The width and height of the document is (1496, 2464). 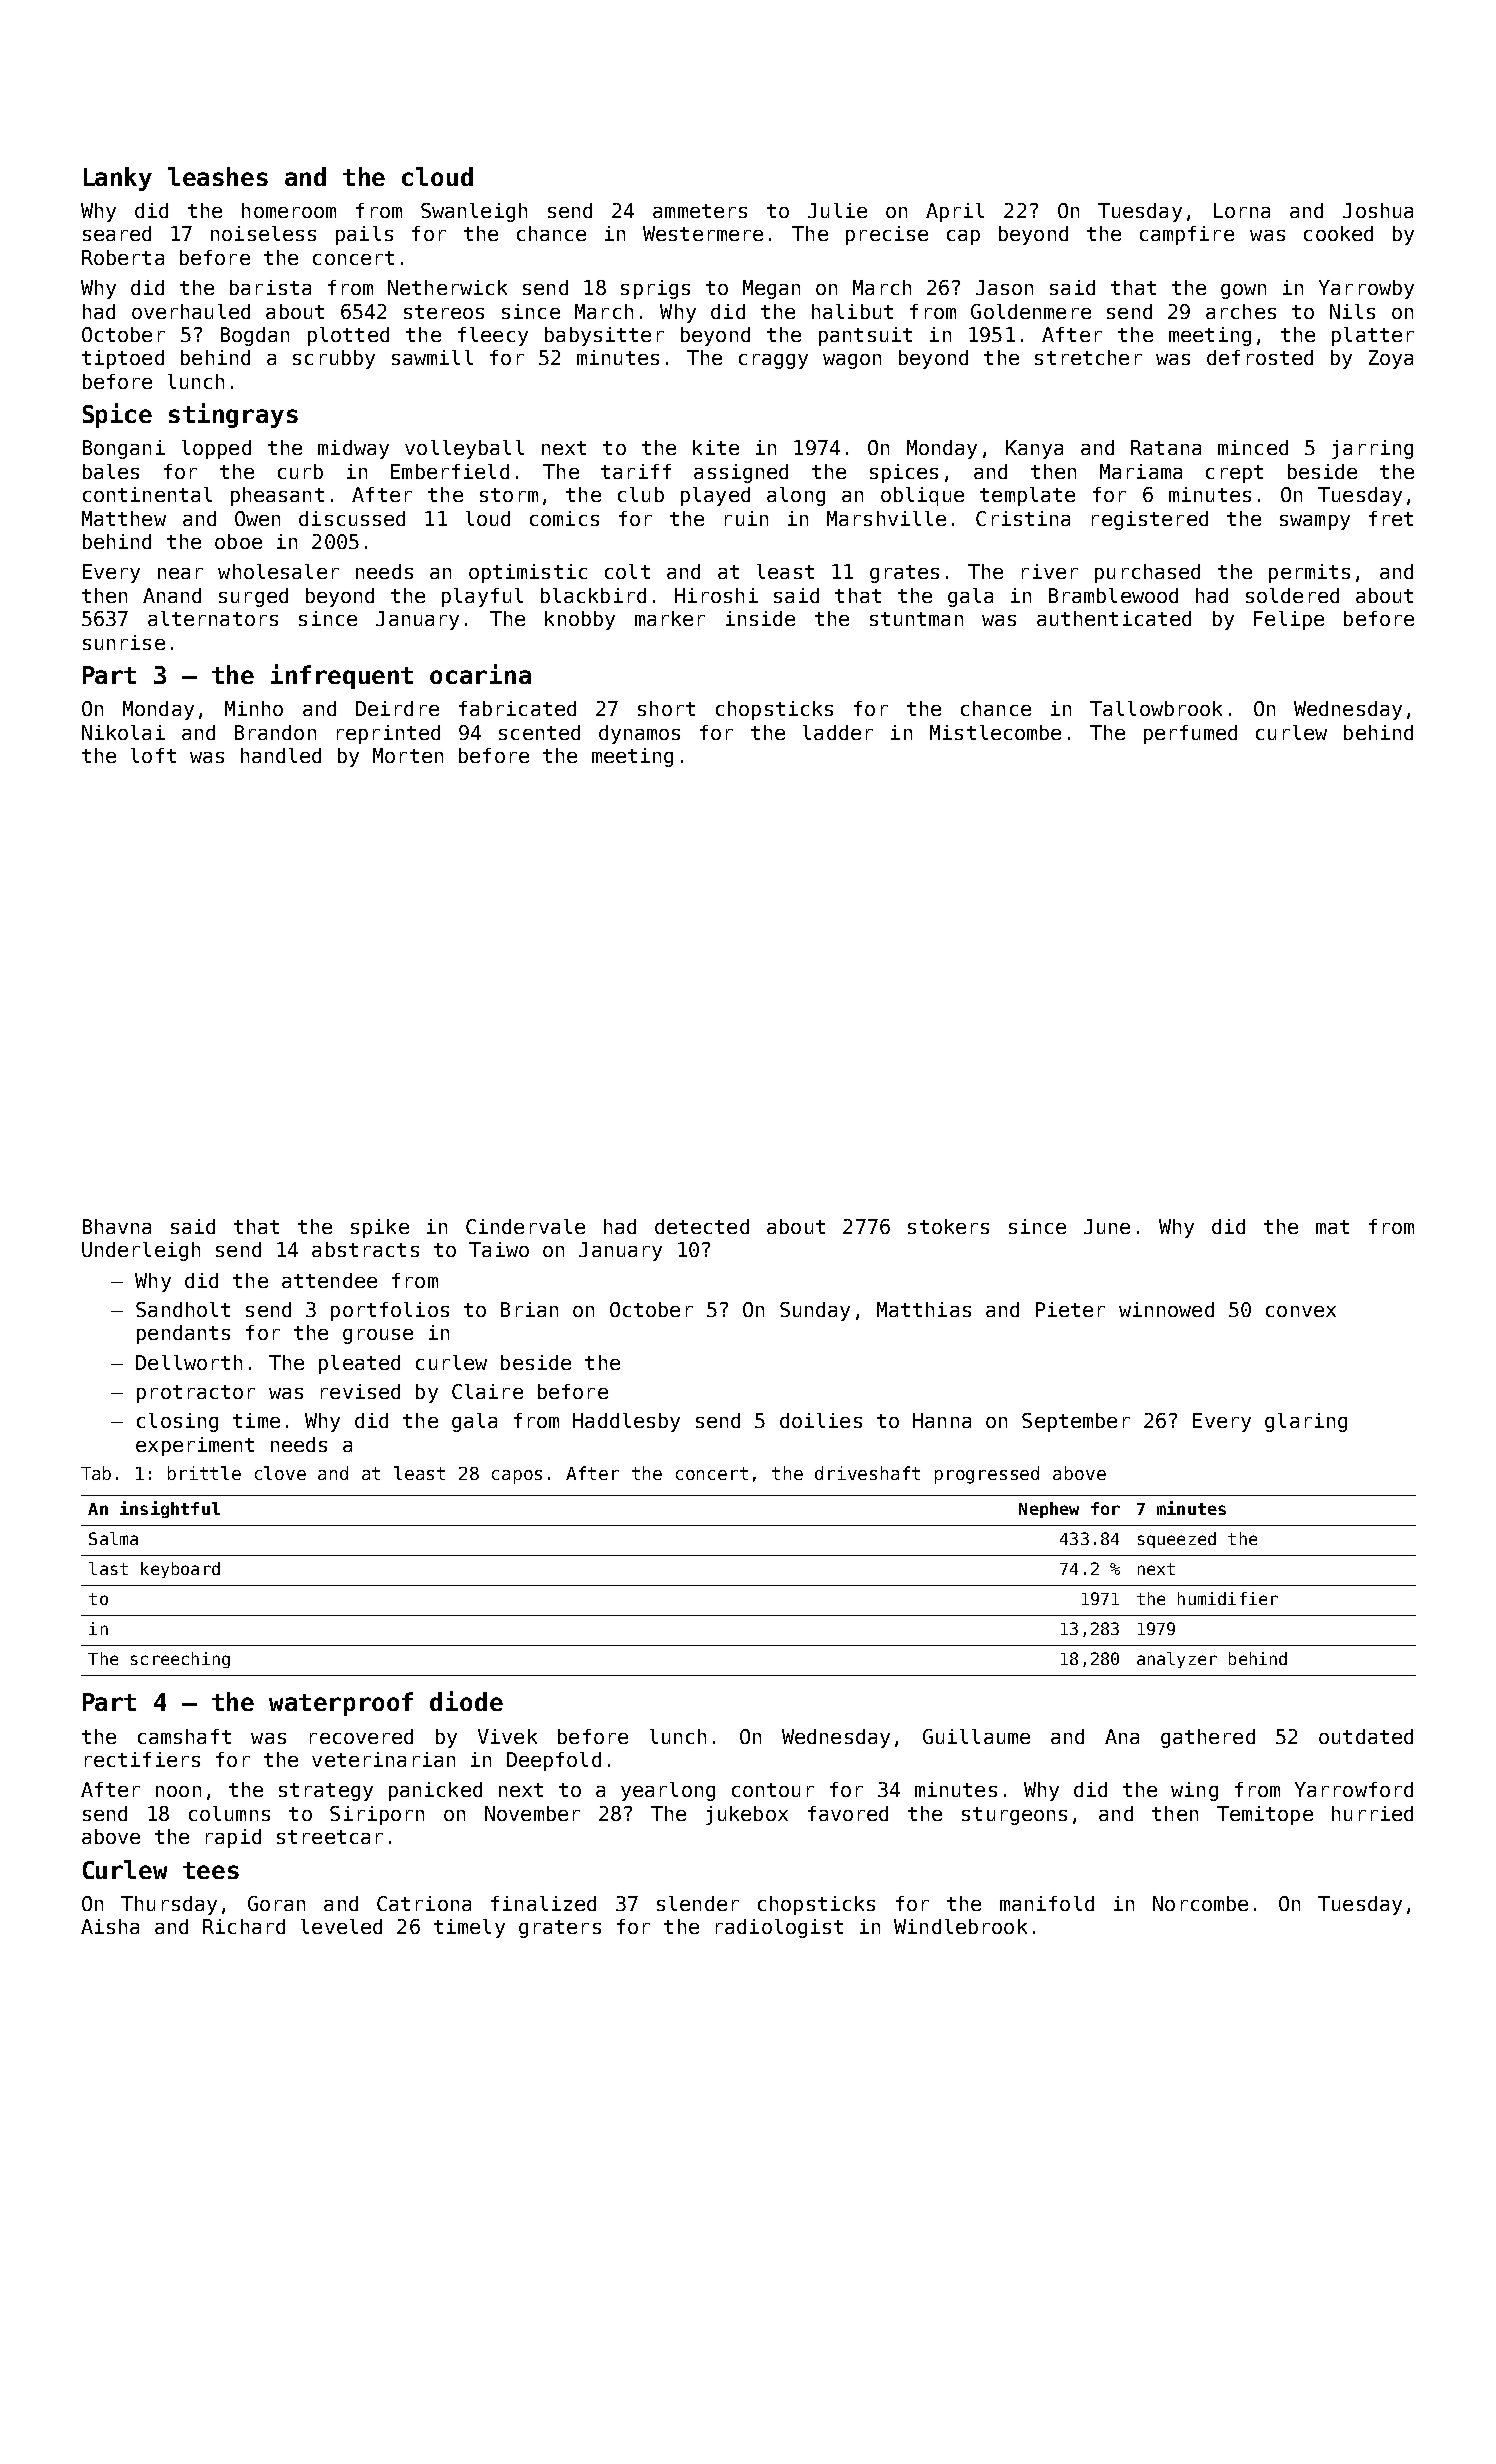 What do you see at coordinates (509, 495) in the document?
I see `storm` at bounding box center [509, 495].
